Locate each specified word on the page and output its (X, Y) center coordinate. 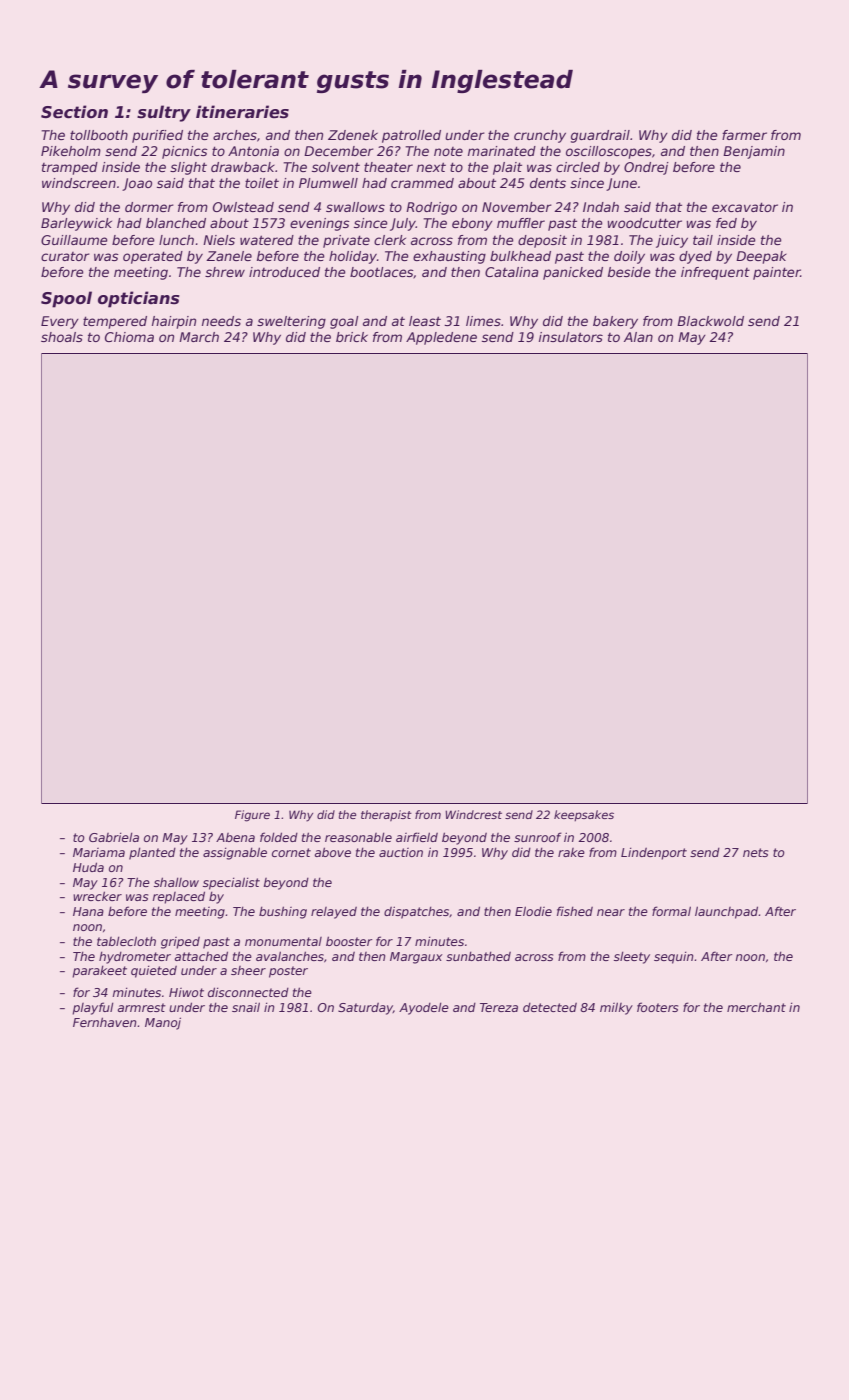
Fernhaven (105, 1022)
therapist (386, 815)
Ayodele (424, 1009)
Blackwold (710, 321)
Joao (137, 184)
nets (755, 852)
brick (352, 337)
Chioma (129, 337)
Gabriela (114, 837)
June (621, 184)
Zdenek (353, 135)
